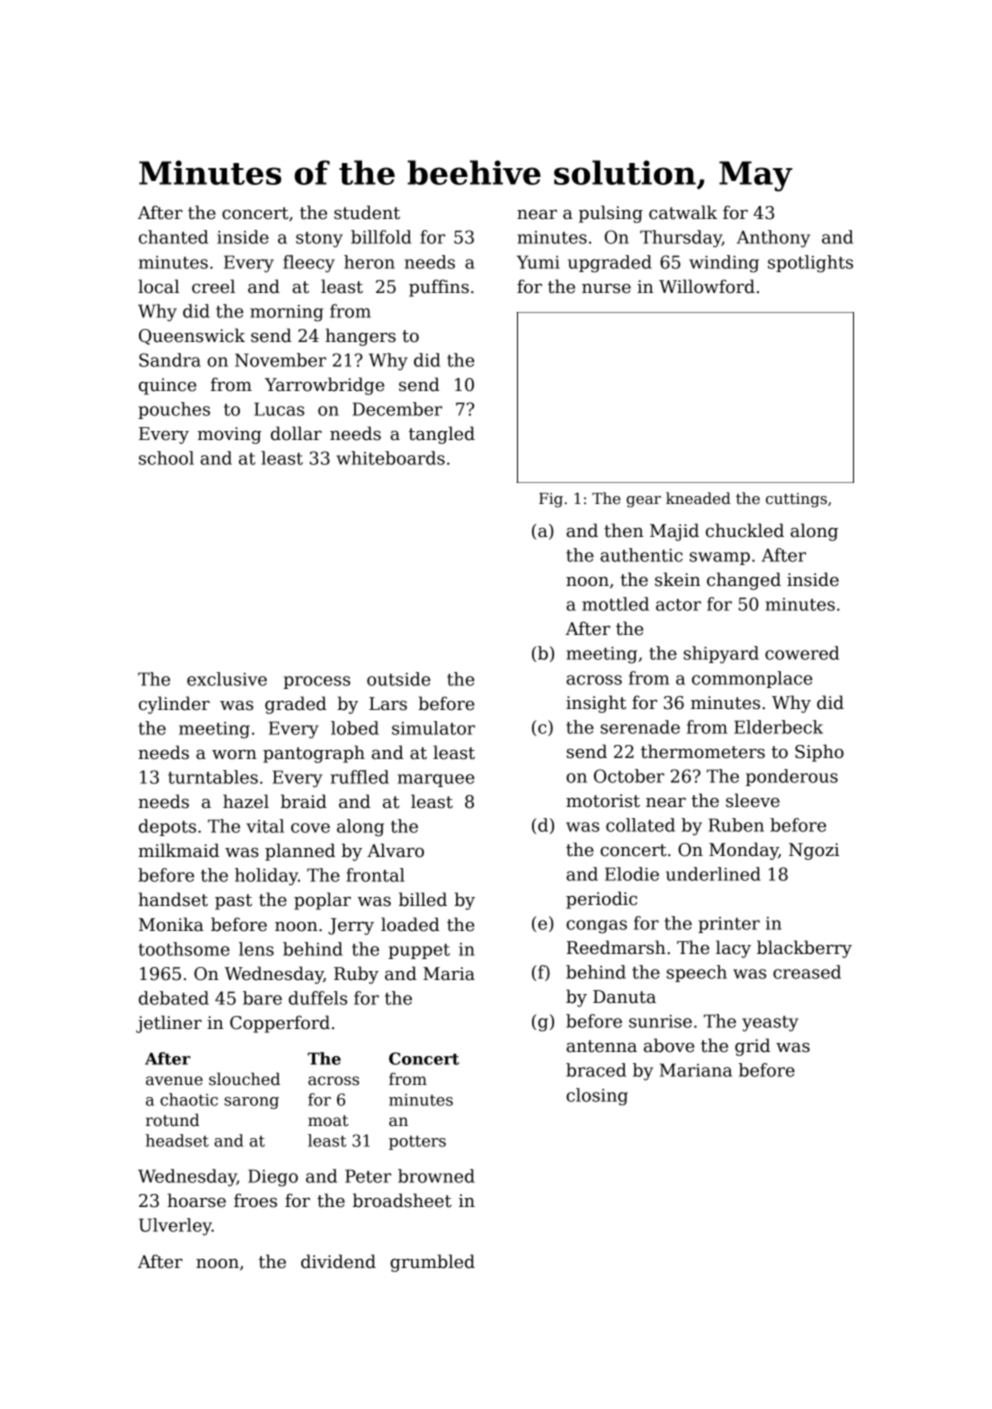 Image resolution: width=992 pixels, height=1409 pixels. Describe the element at coordinates (770, 1024) in the document. I see `yeasty` at that location.
